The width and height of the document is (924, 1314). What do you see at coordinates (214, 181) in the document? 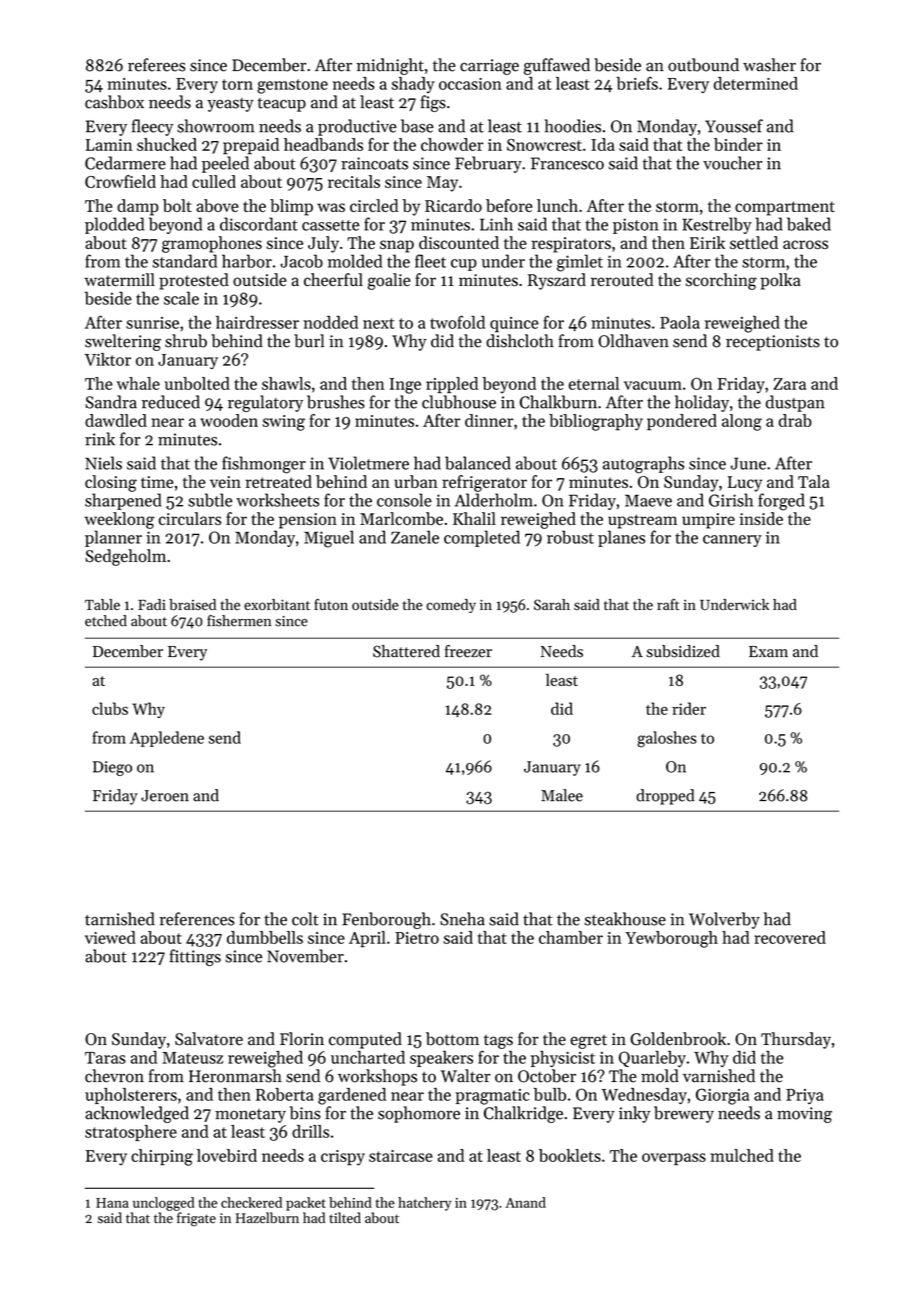
I see `culled` at bounding box center [214, 181].
